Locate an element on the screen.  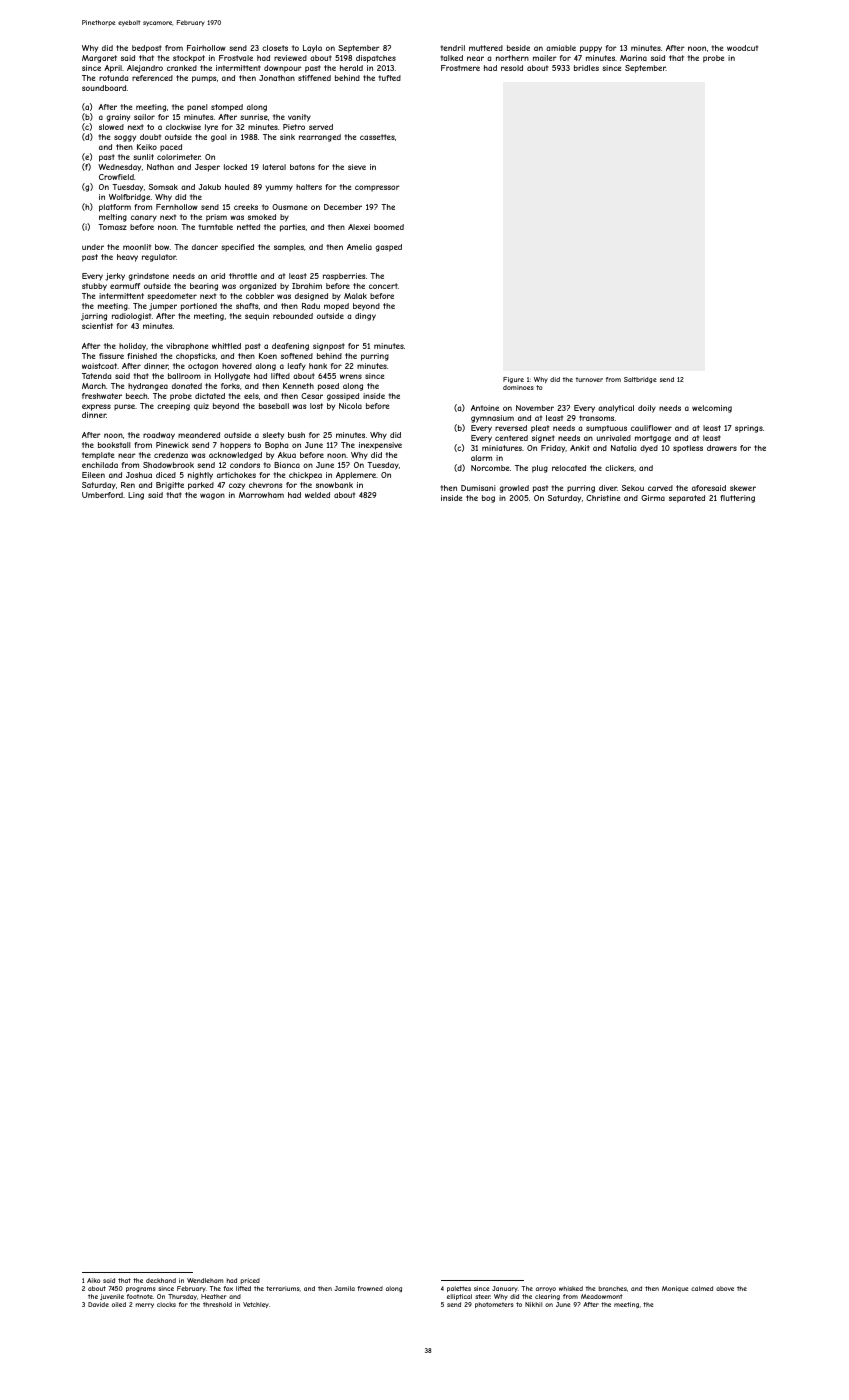
separated is located at coordinates (687, 499).
